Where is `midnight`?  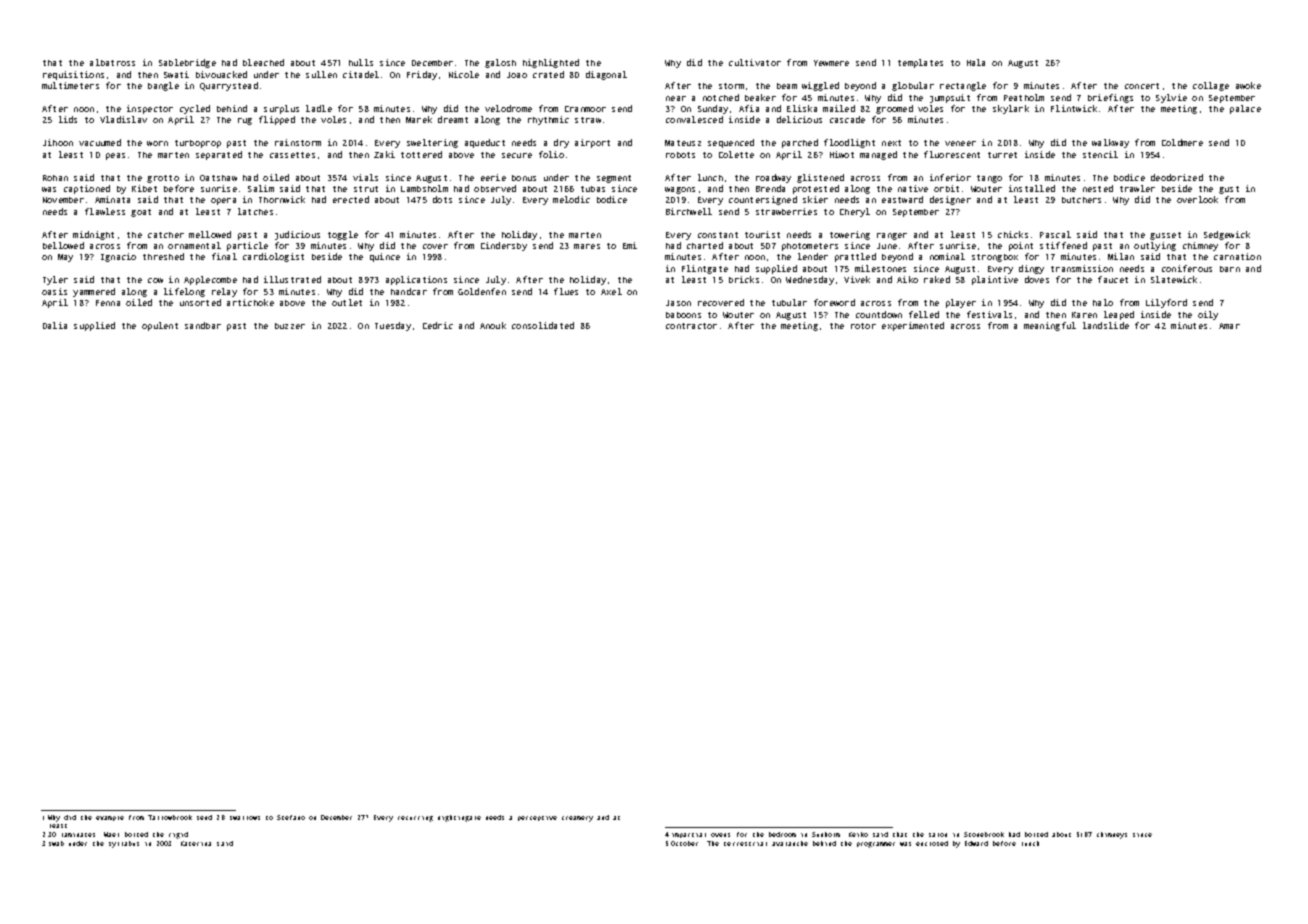 midnight is located at coordinates (93, 235).
